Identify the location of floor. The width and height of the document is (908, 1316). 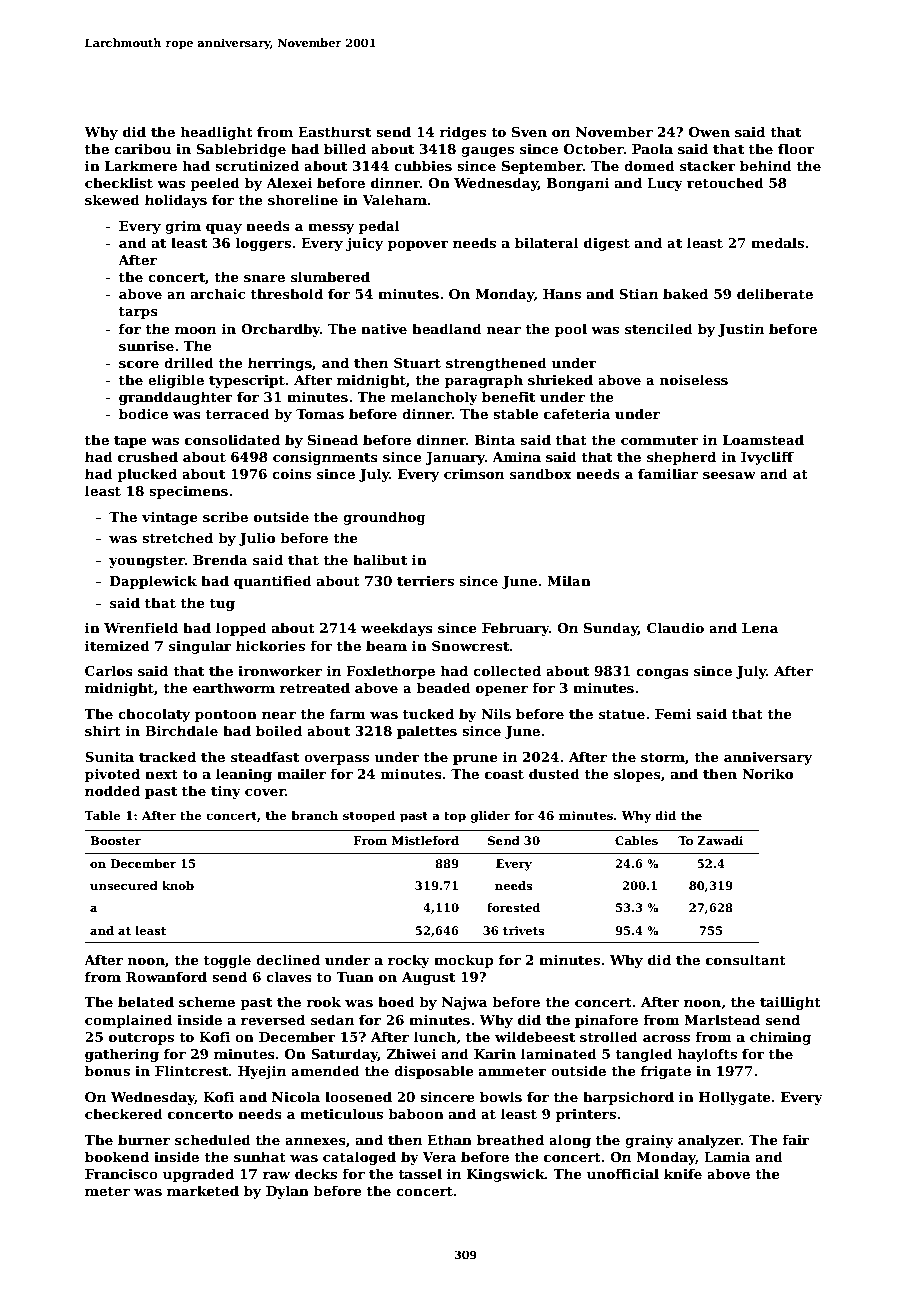
(796, 148).
